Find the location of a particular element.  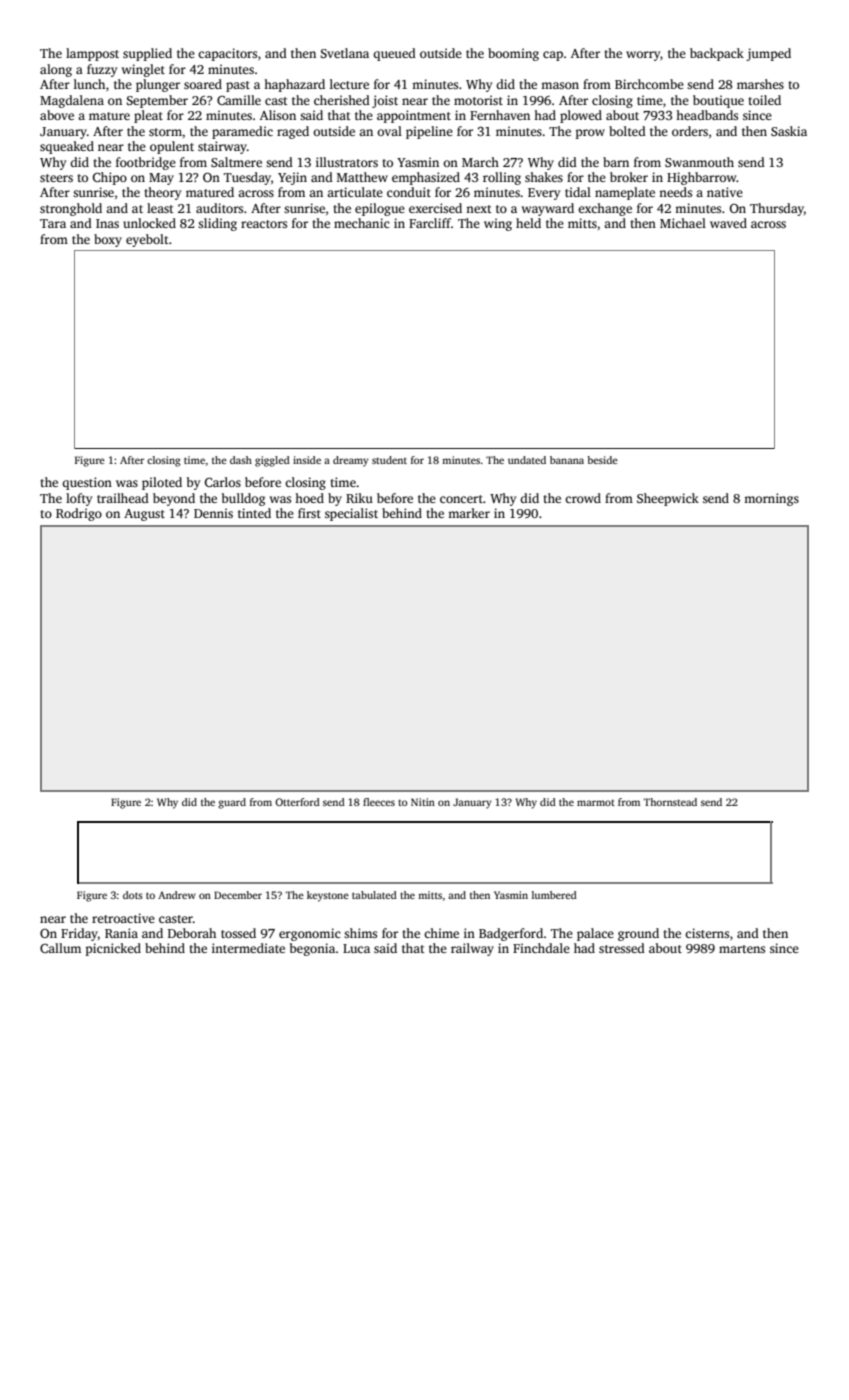

question is located at coordinates (87, 483).
